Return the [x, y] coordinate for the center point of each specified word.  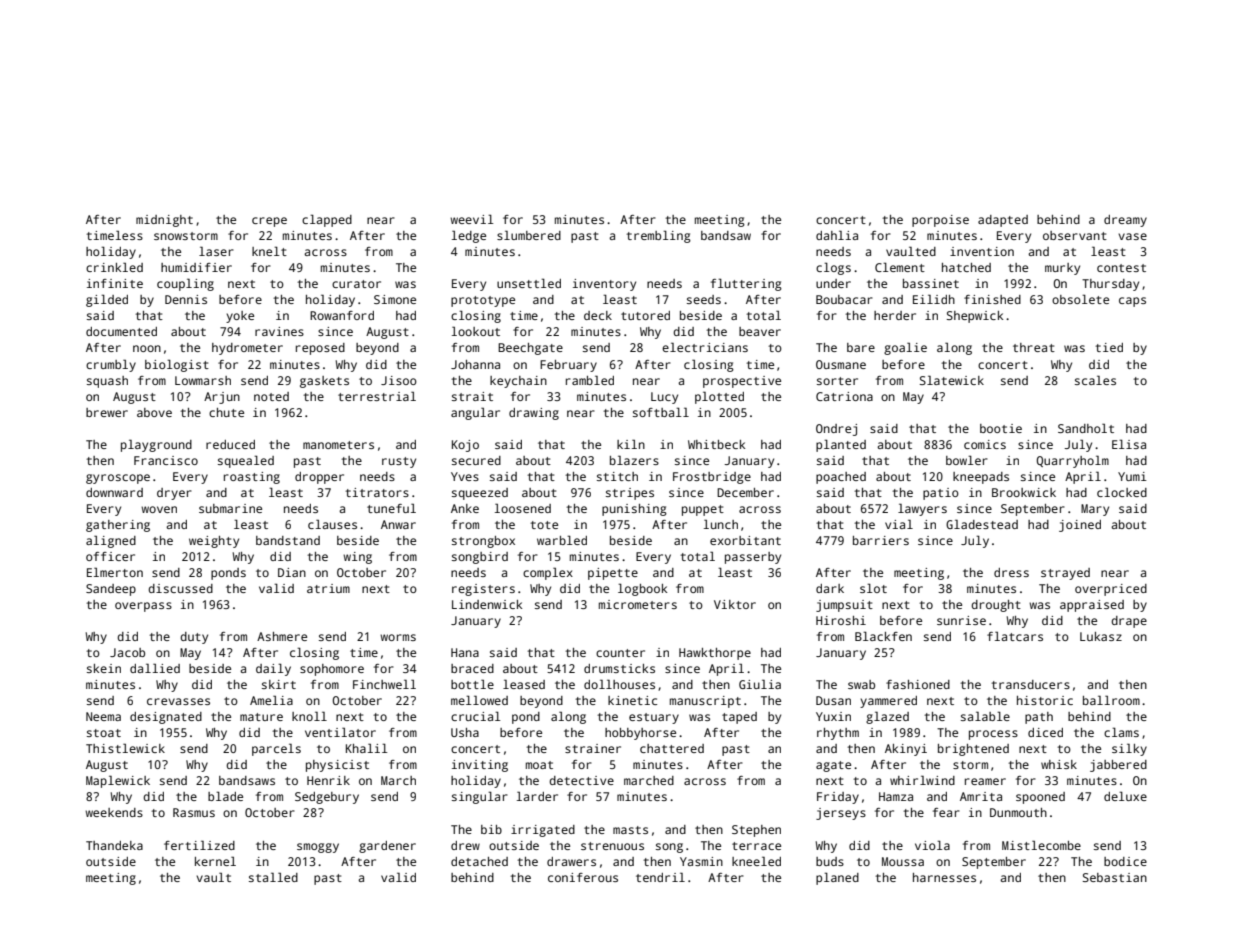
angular [475, 413]
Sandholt [1086, 428]
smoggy [318, 848]
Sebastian [1115, 877]
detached [479, 861]
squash [107, 382]
